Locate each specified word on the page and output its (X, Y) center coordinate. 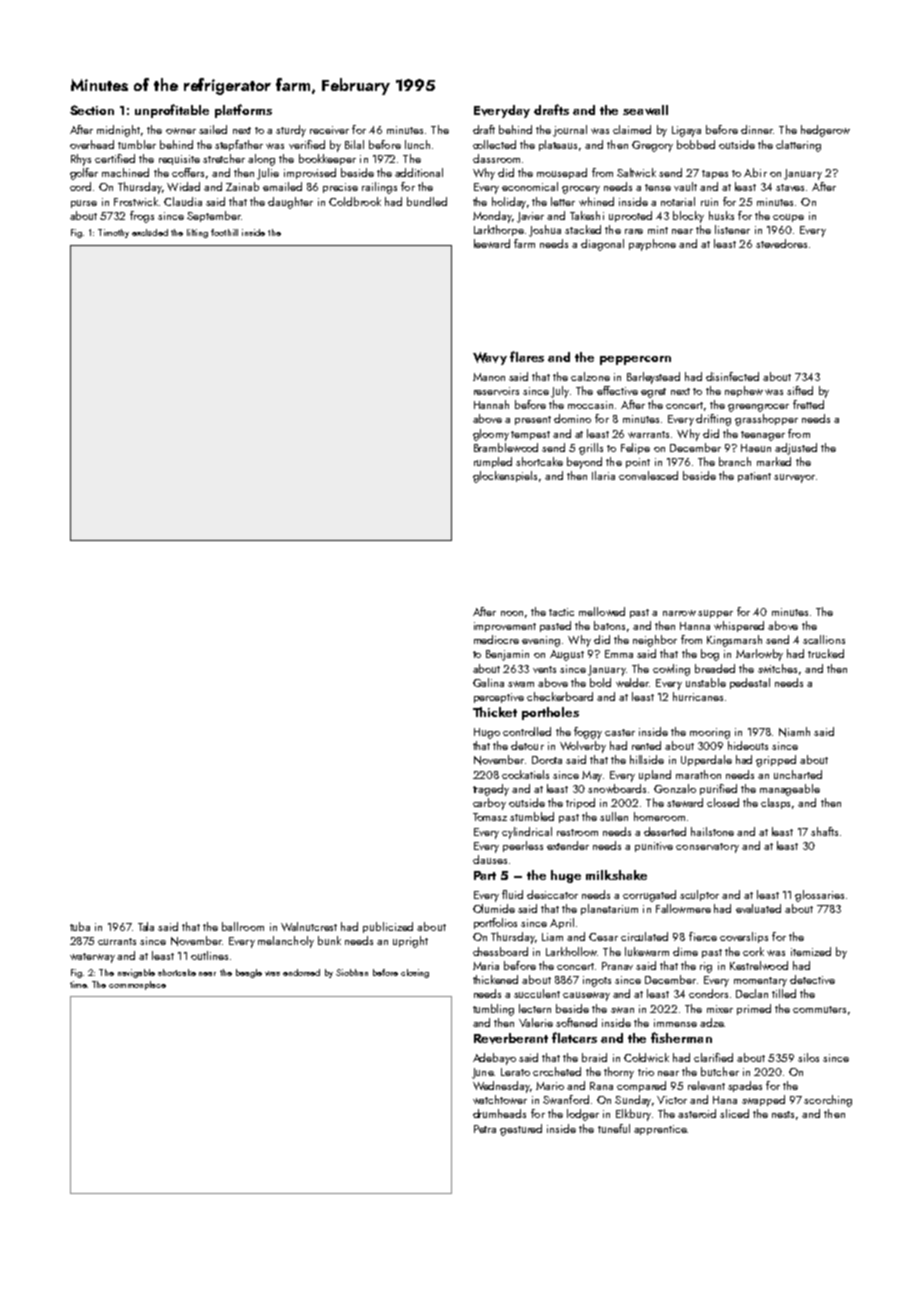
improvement (505, 627)
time (78, 984)
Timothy (113, 233)
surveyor (794, 478)
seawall (645, 110)
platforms (243, 111)
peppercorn (635, 360)
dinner (757, 129)
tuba (80, 926)
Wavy (490, 358)
